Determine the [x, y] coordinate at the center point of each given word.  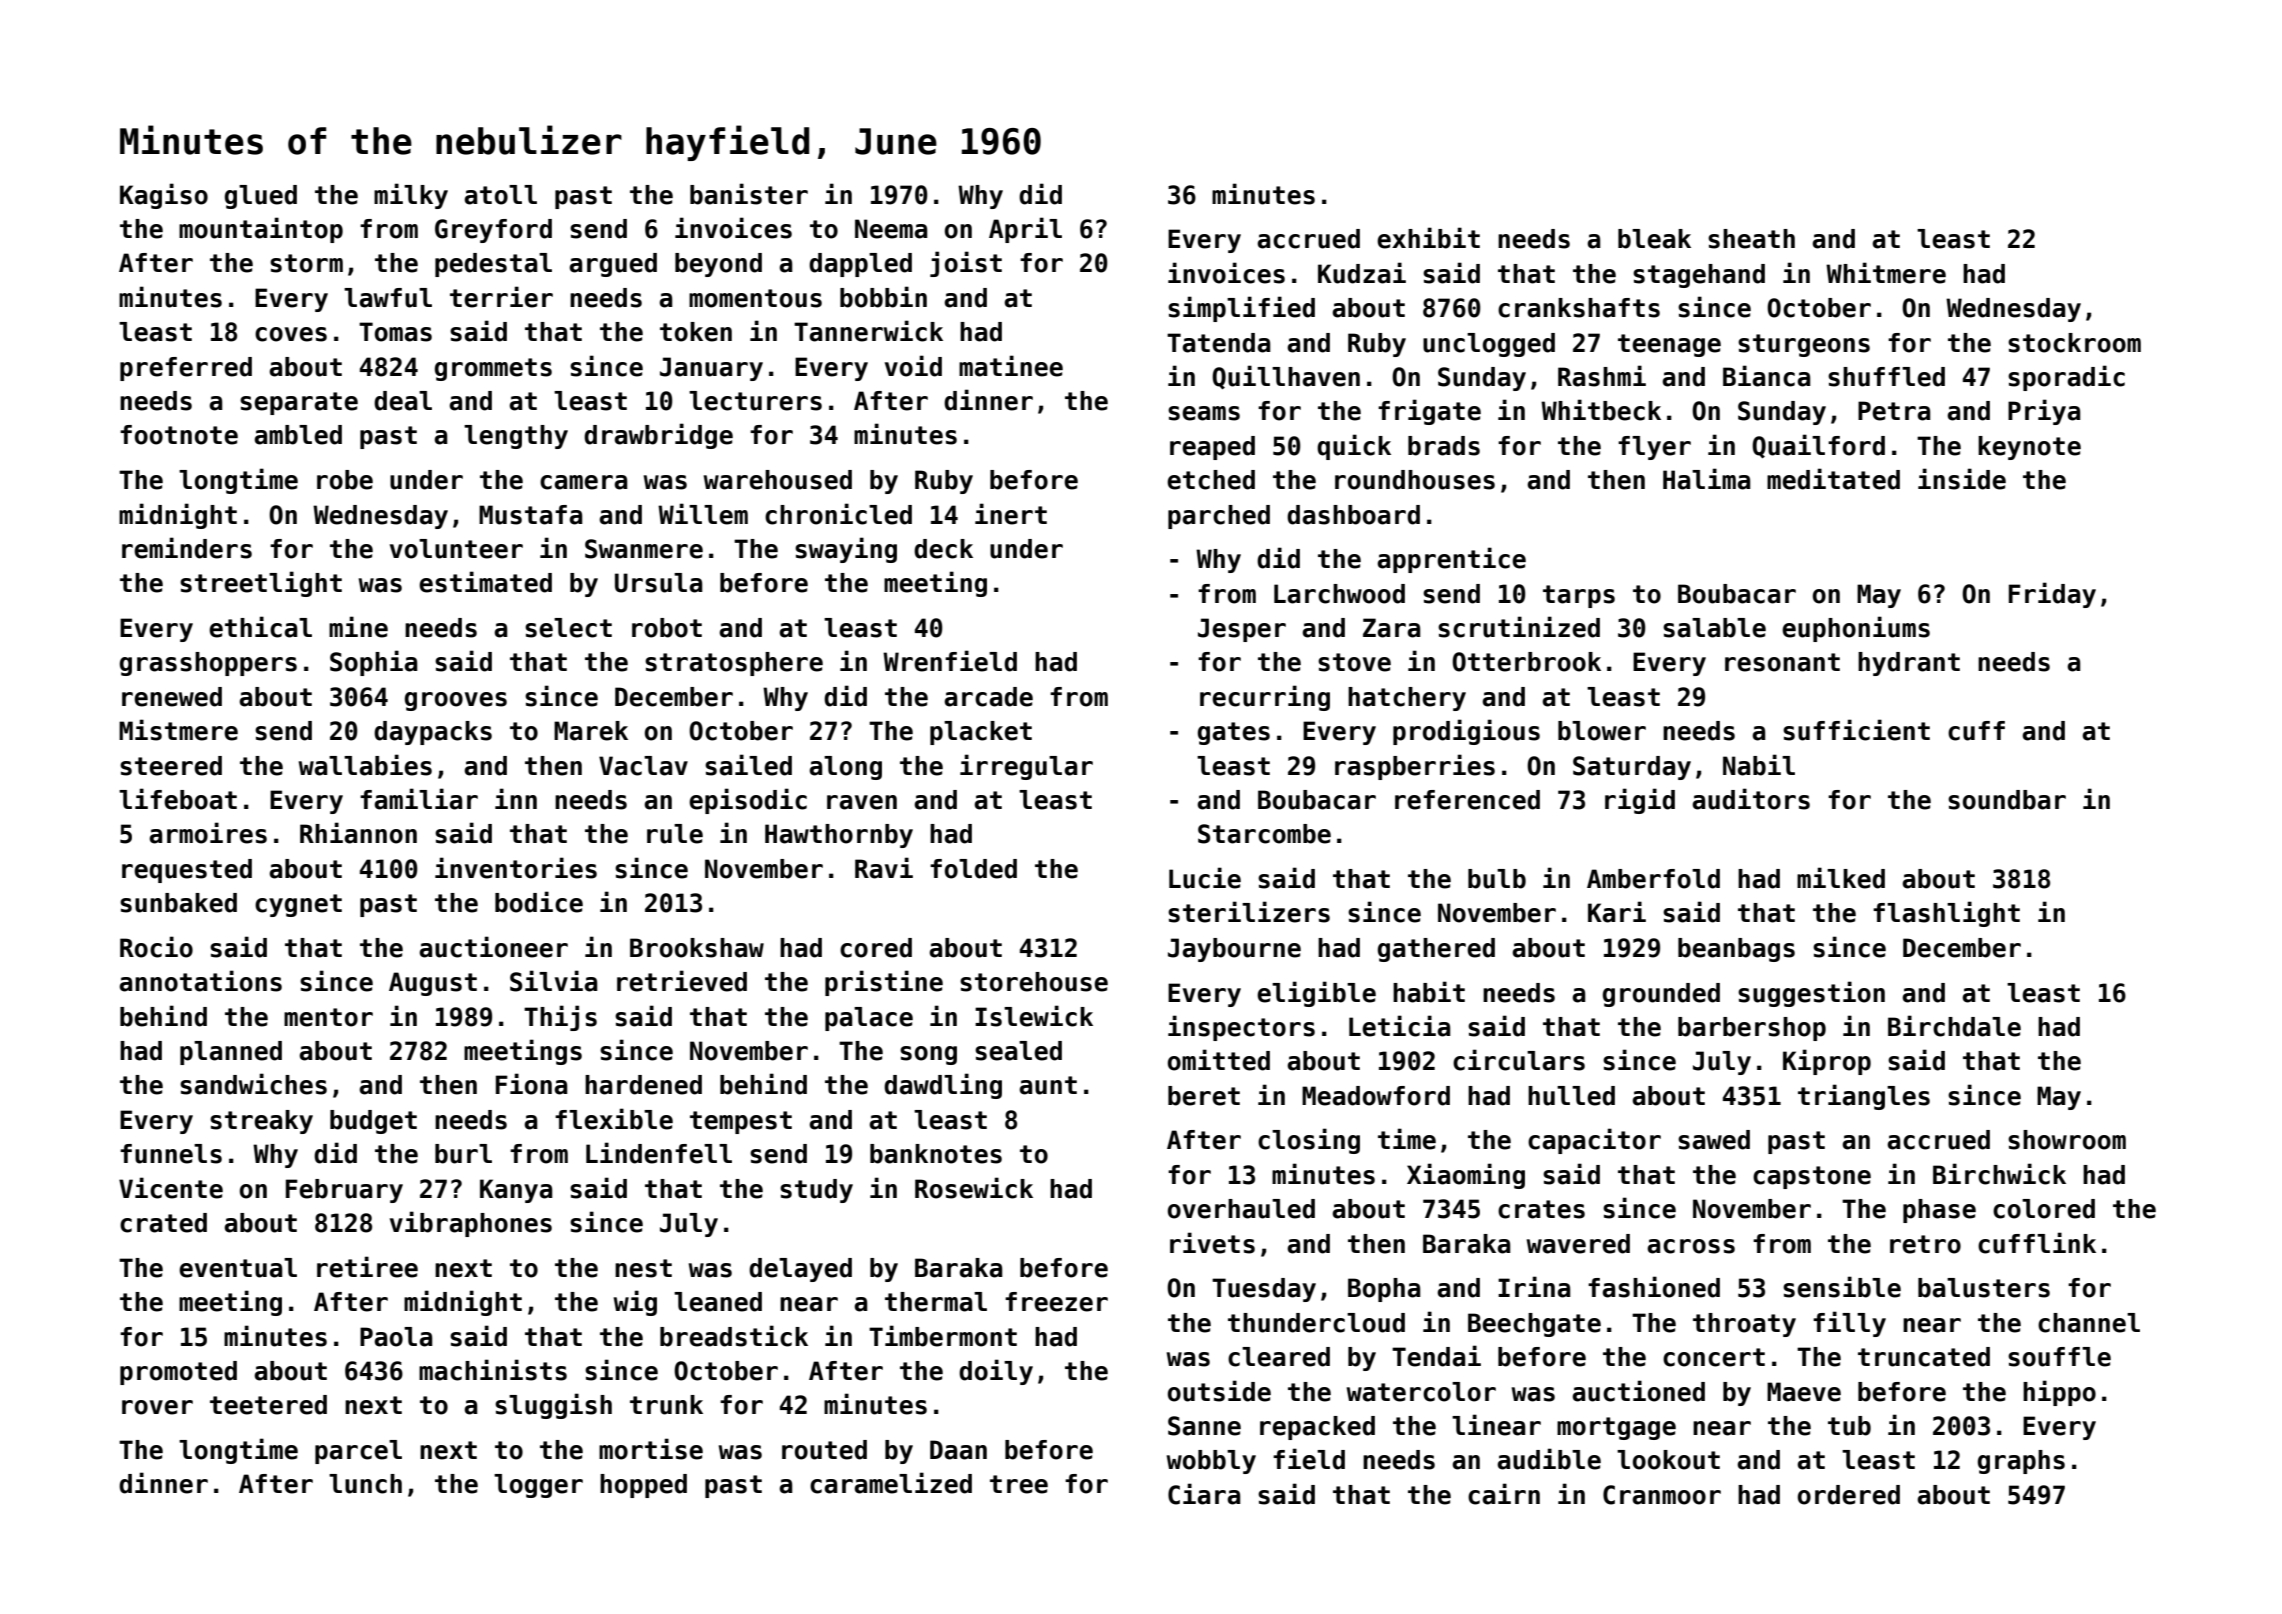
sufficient [1856, 730]
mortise [651, 1449]
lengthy [516, 437]
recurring [1265, 698]
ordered [1849, 1495]
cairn [1504, 1494]
